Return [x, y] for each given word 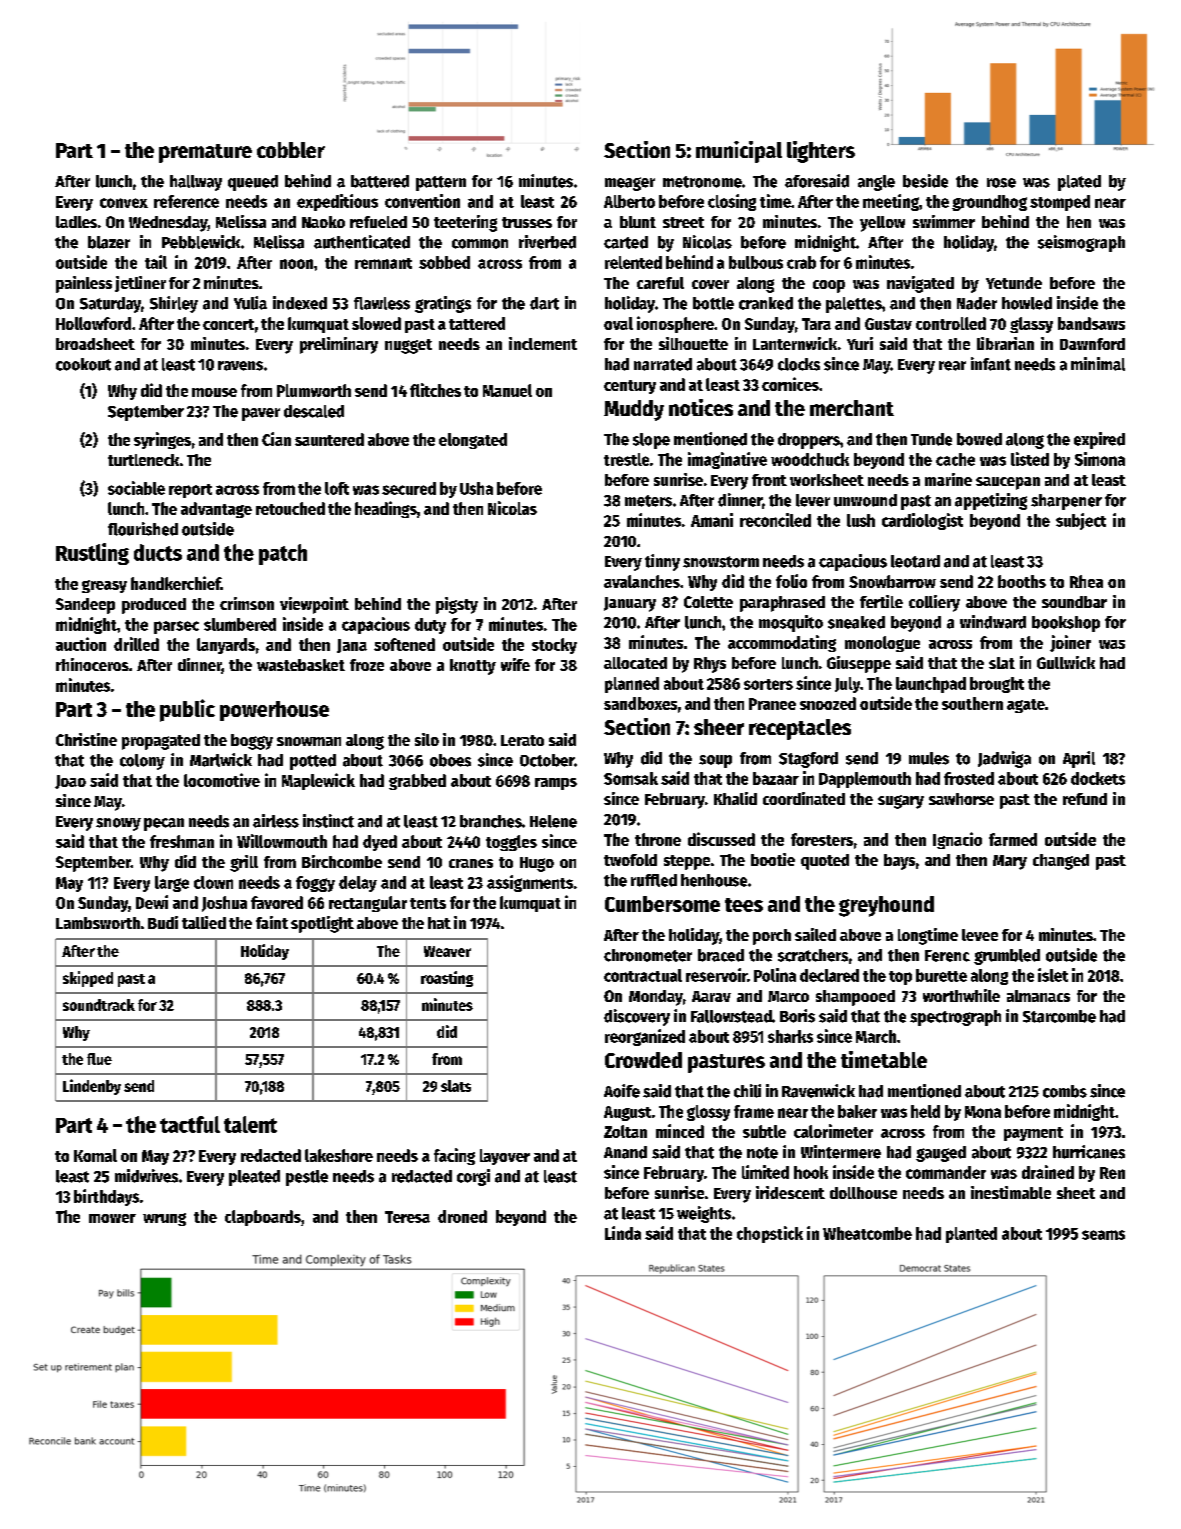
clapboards [263, 1218]
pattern [441, 183]
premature [205, 153]
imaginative [727, 460]
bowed [979, 439]
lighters [821, 152]
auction [81, 644]
